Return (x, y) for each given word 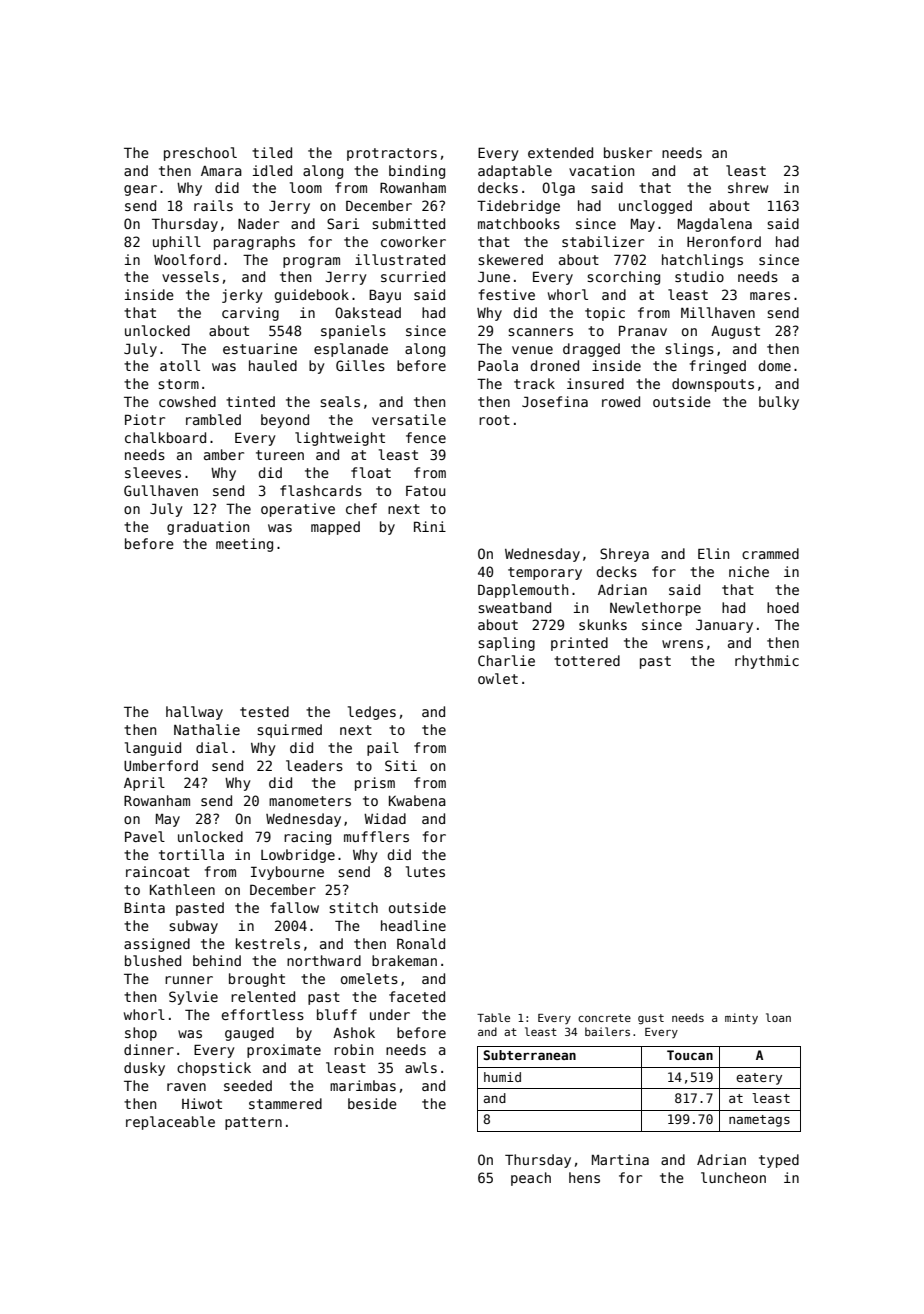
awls (421, 1067)
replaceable (170, 1123)
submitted (408, 223)
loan (778, 1017)
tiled (272, 152)
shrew (748, 187)
